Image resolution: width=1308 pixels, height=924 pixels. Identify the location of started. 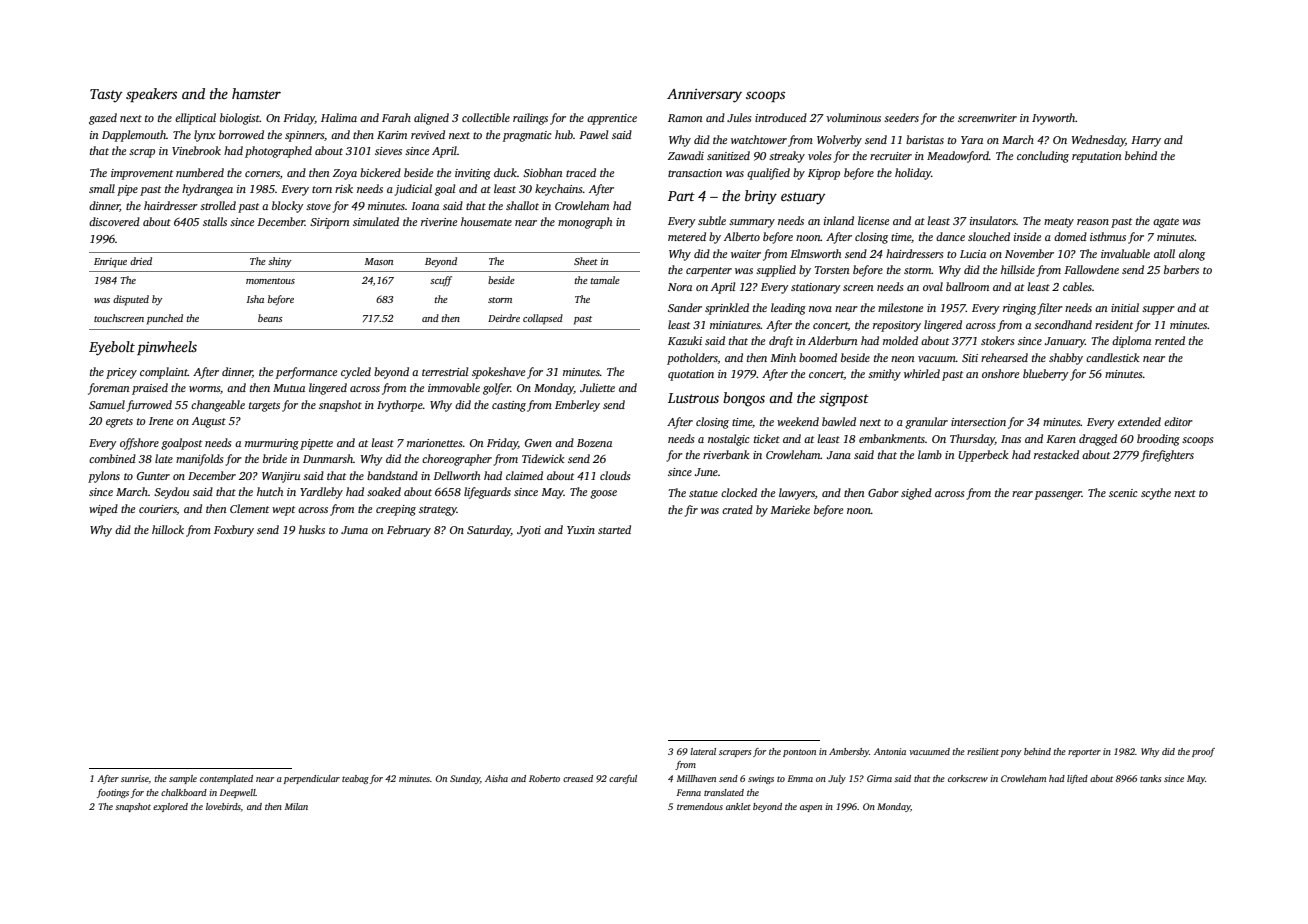
(614, 529).
